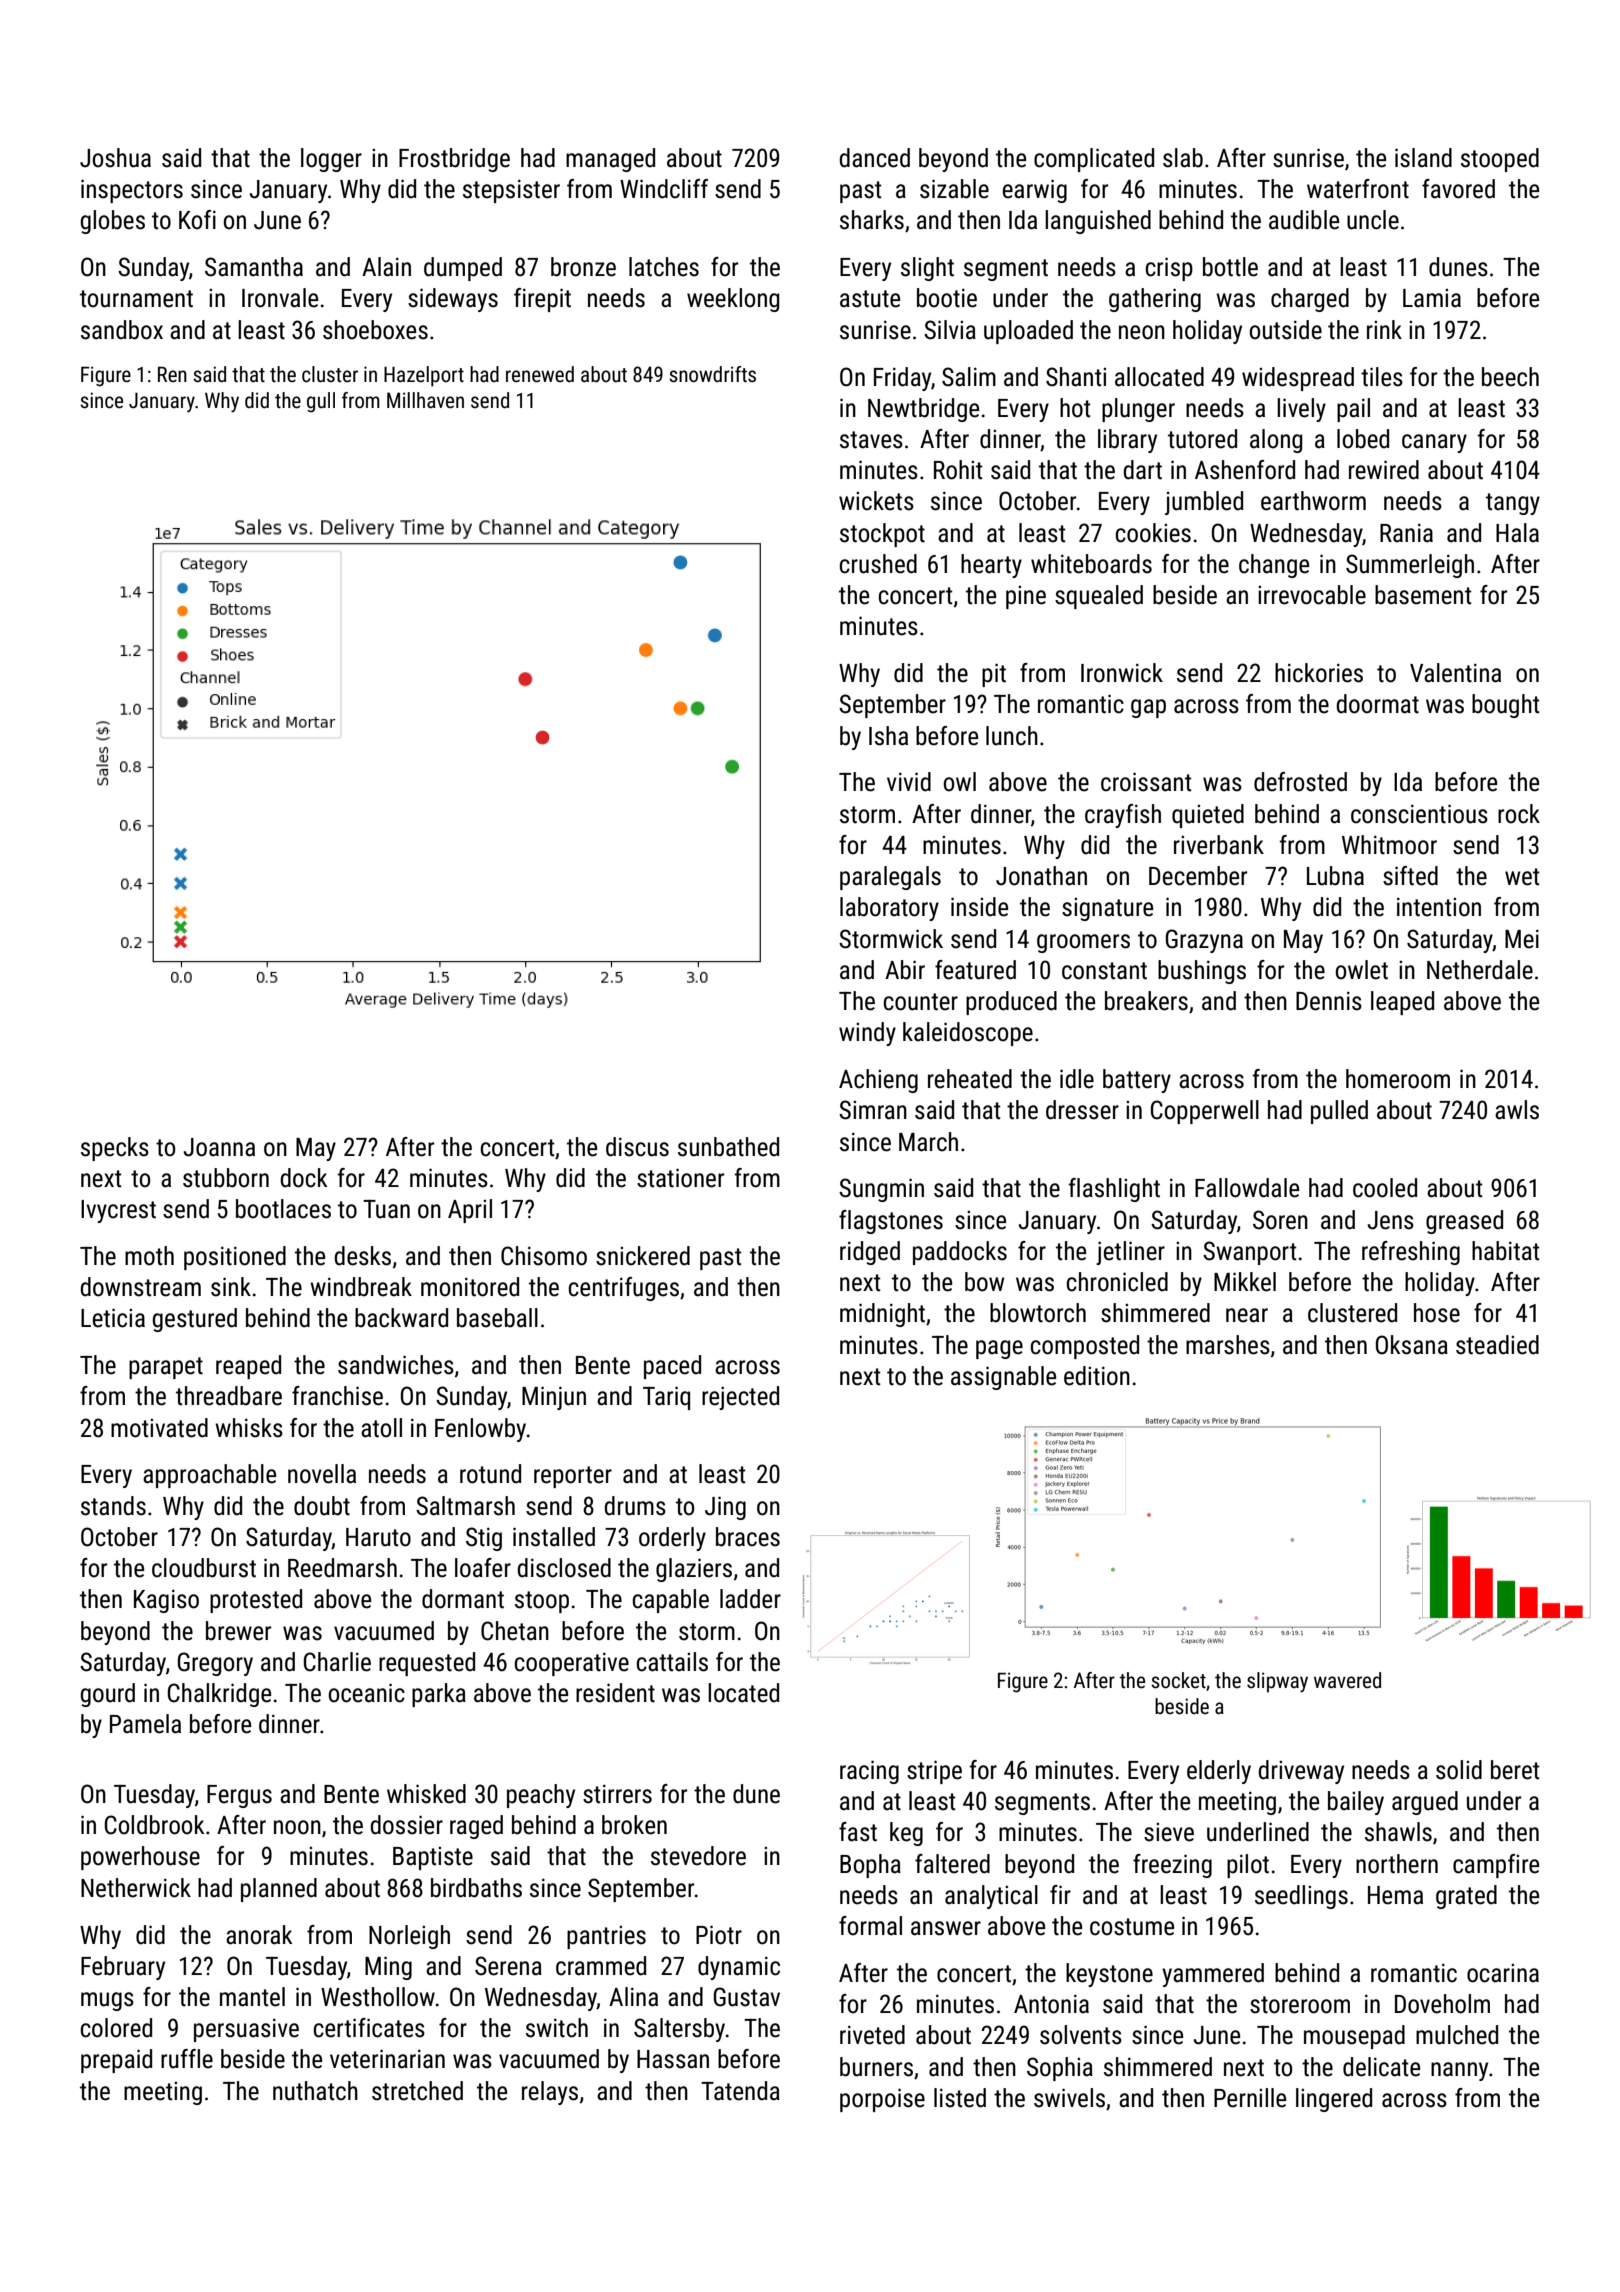 Image resolution: width=1620 pixels, height=2292 pixels. I want to click on Chetan, so click(515, 1631).
